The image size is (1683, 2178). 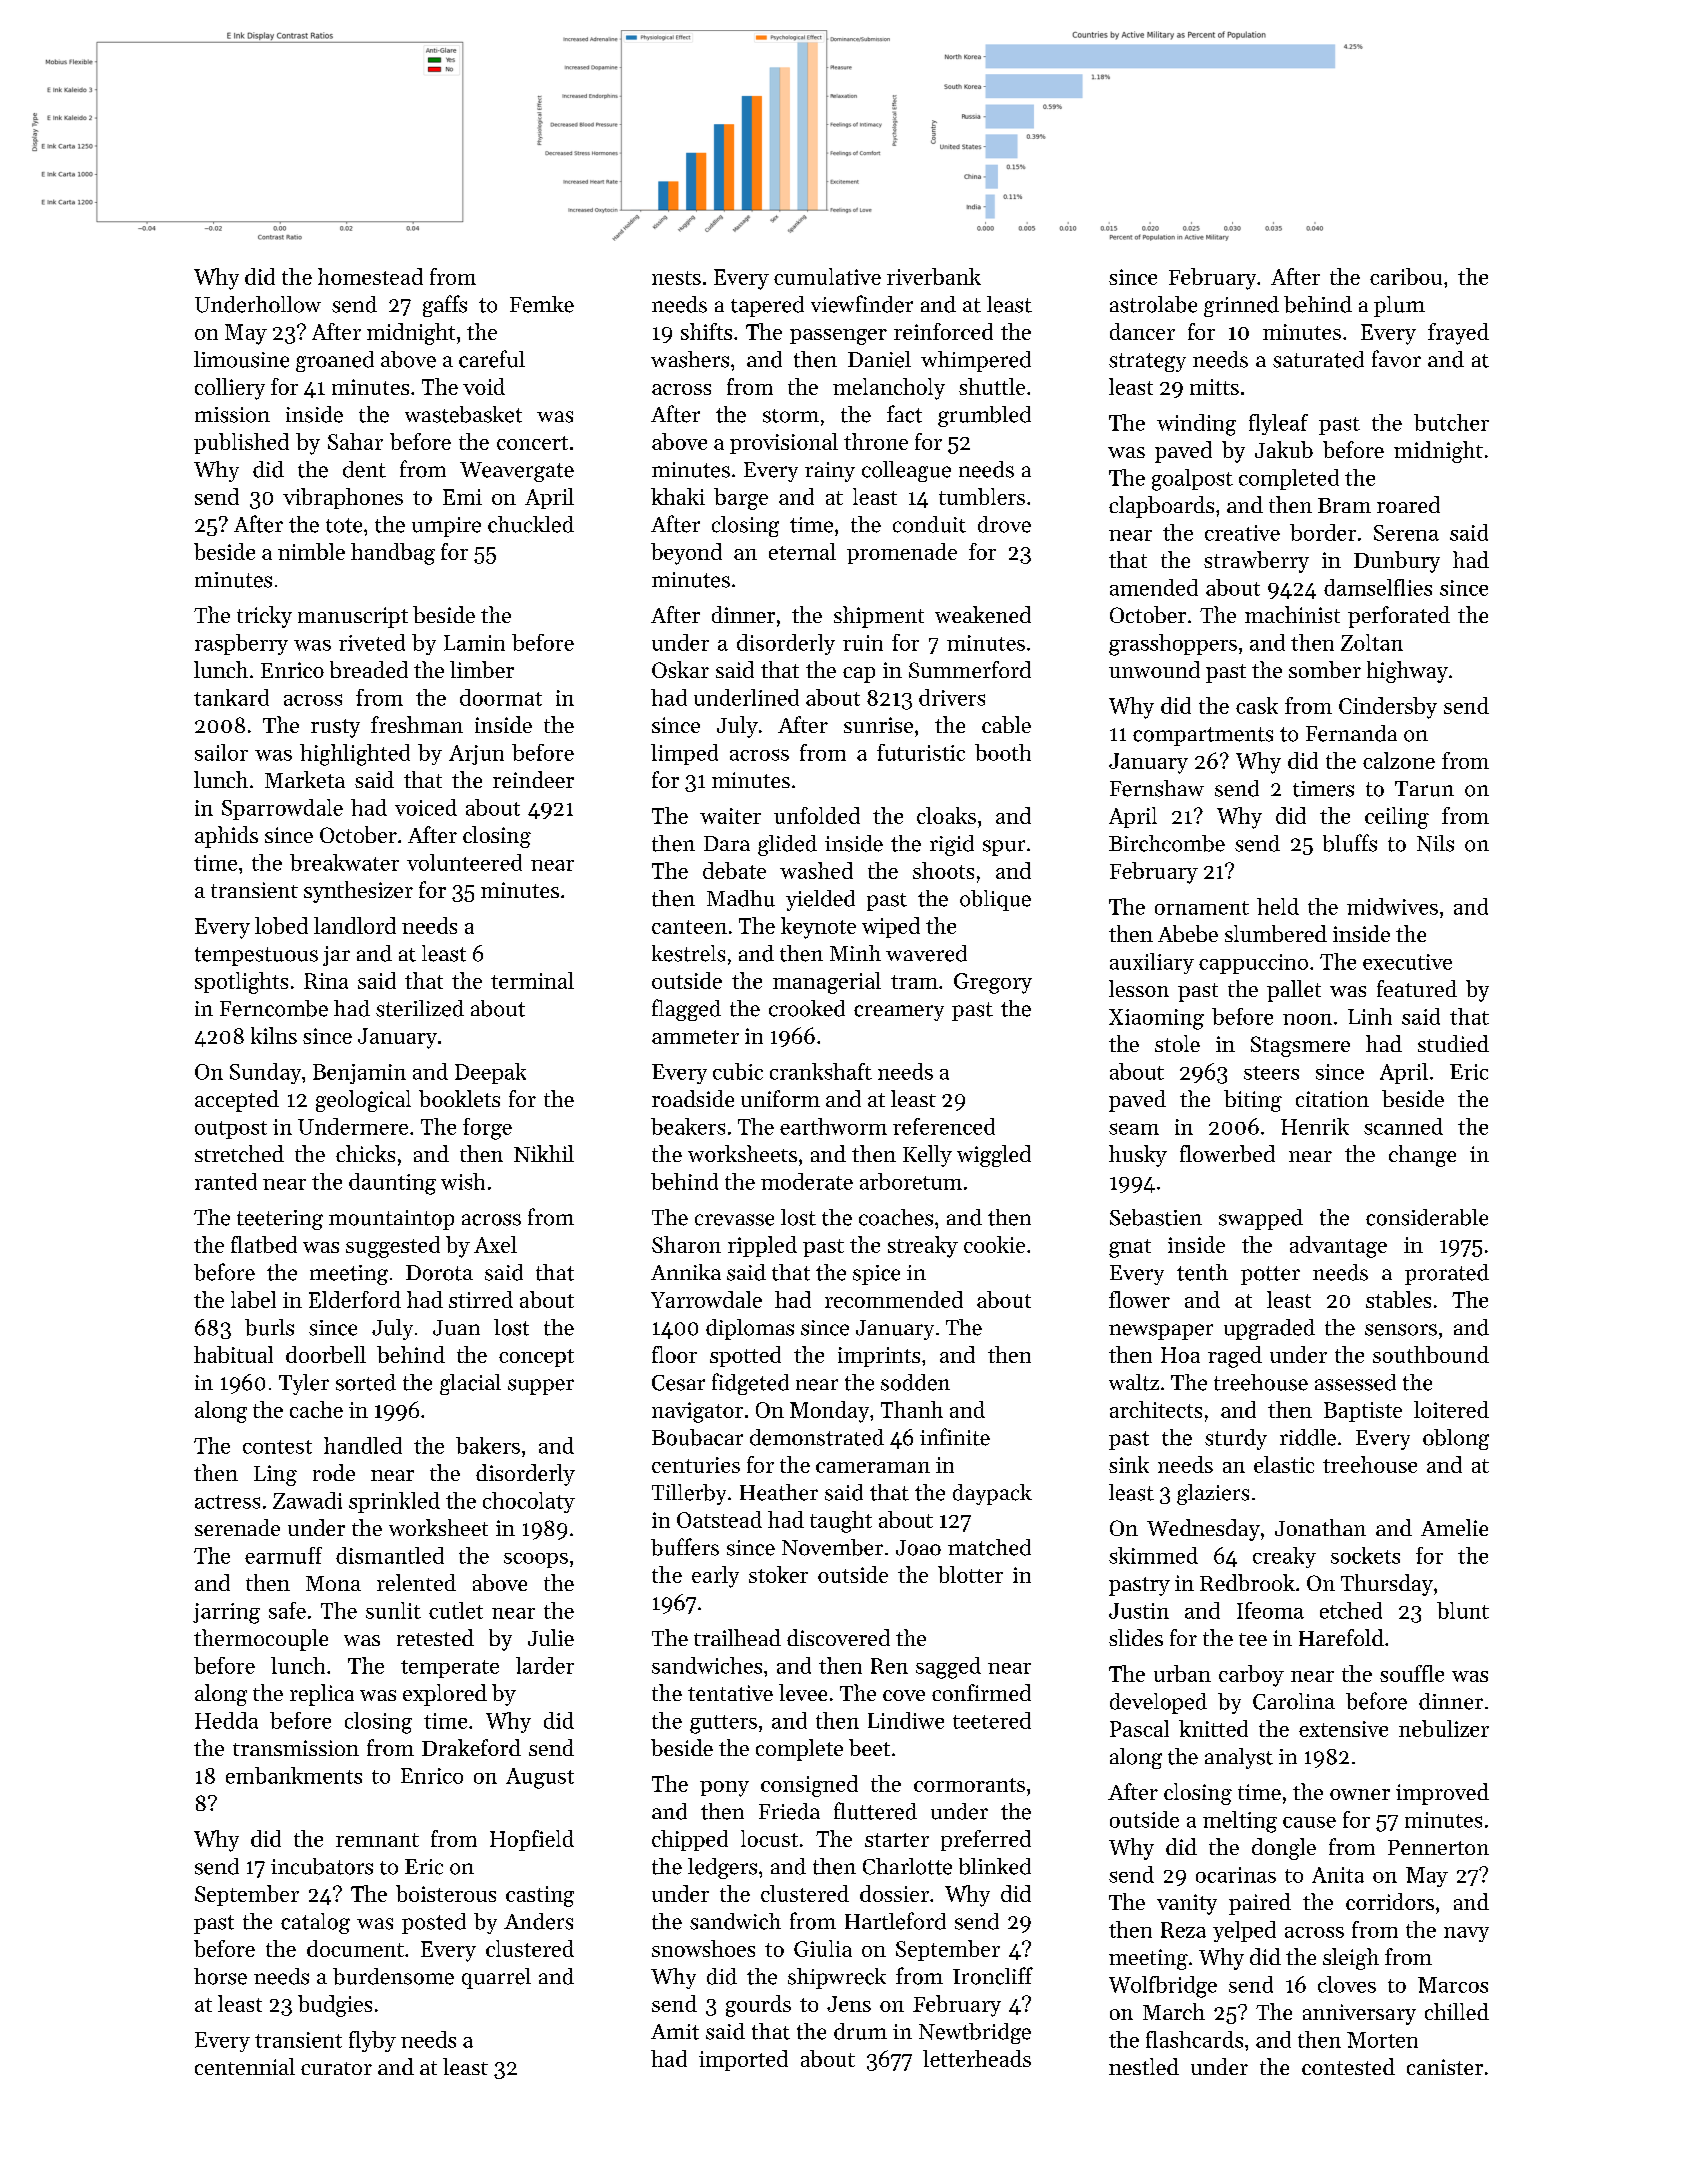 I want to click on Ironcliff, so click(x=993, y=1976).
